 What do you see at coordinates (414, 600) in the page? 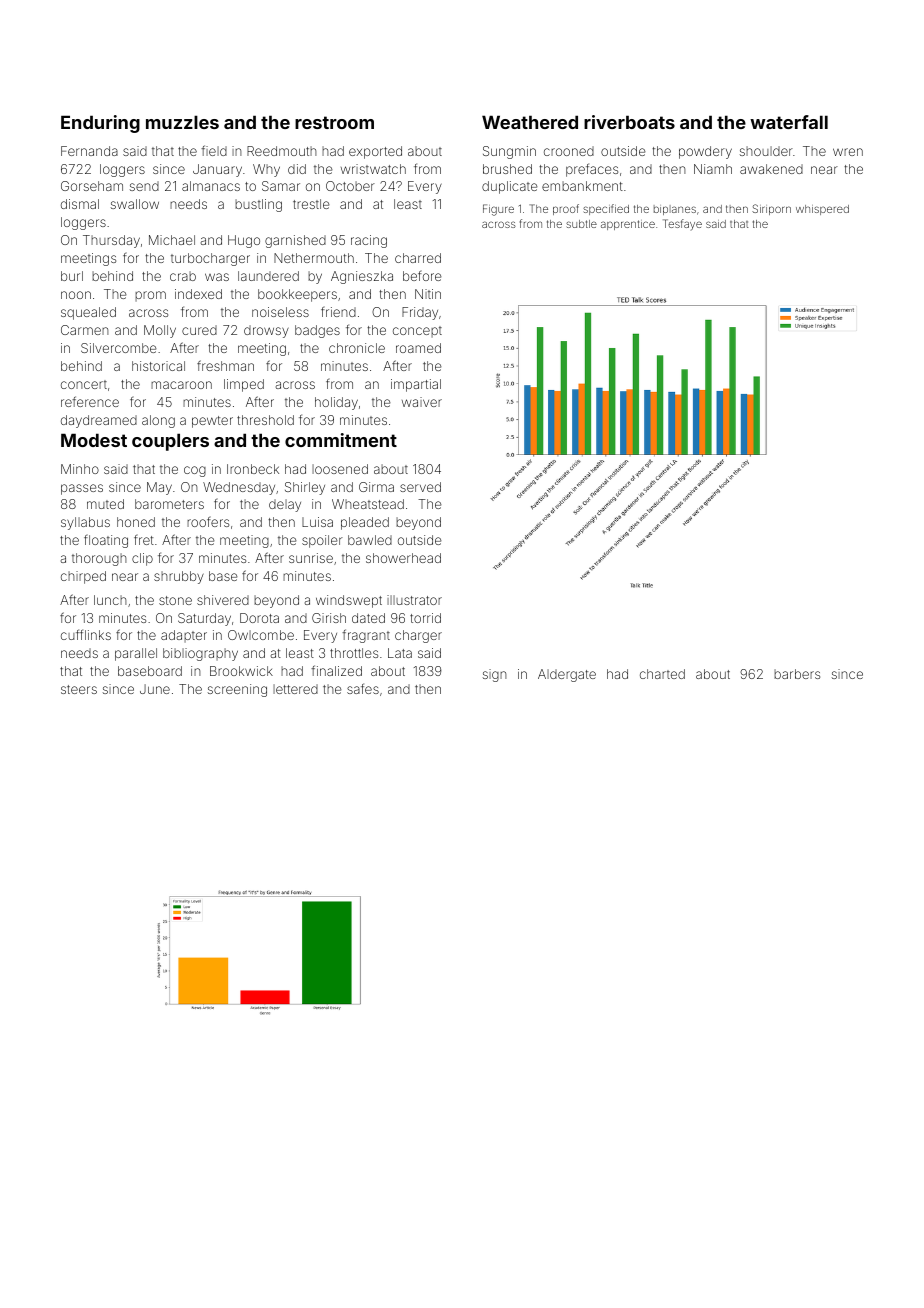
I see `illustrator` at bounding box center [414, 600].
